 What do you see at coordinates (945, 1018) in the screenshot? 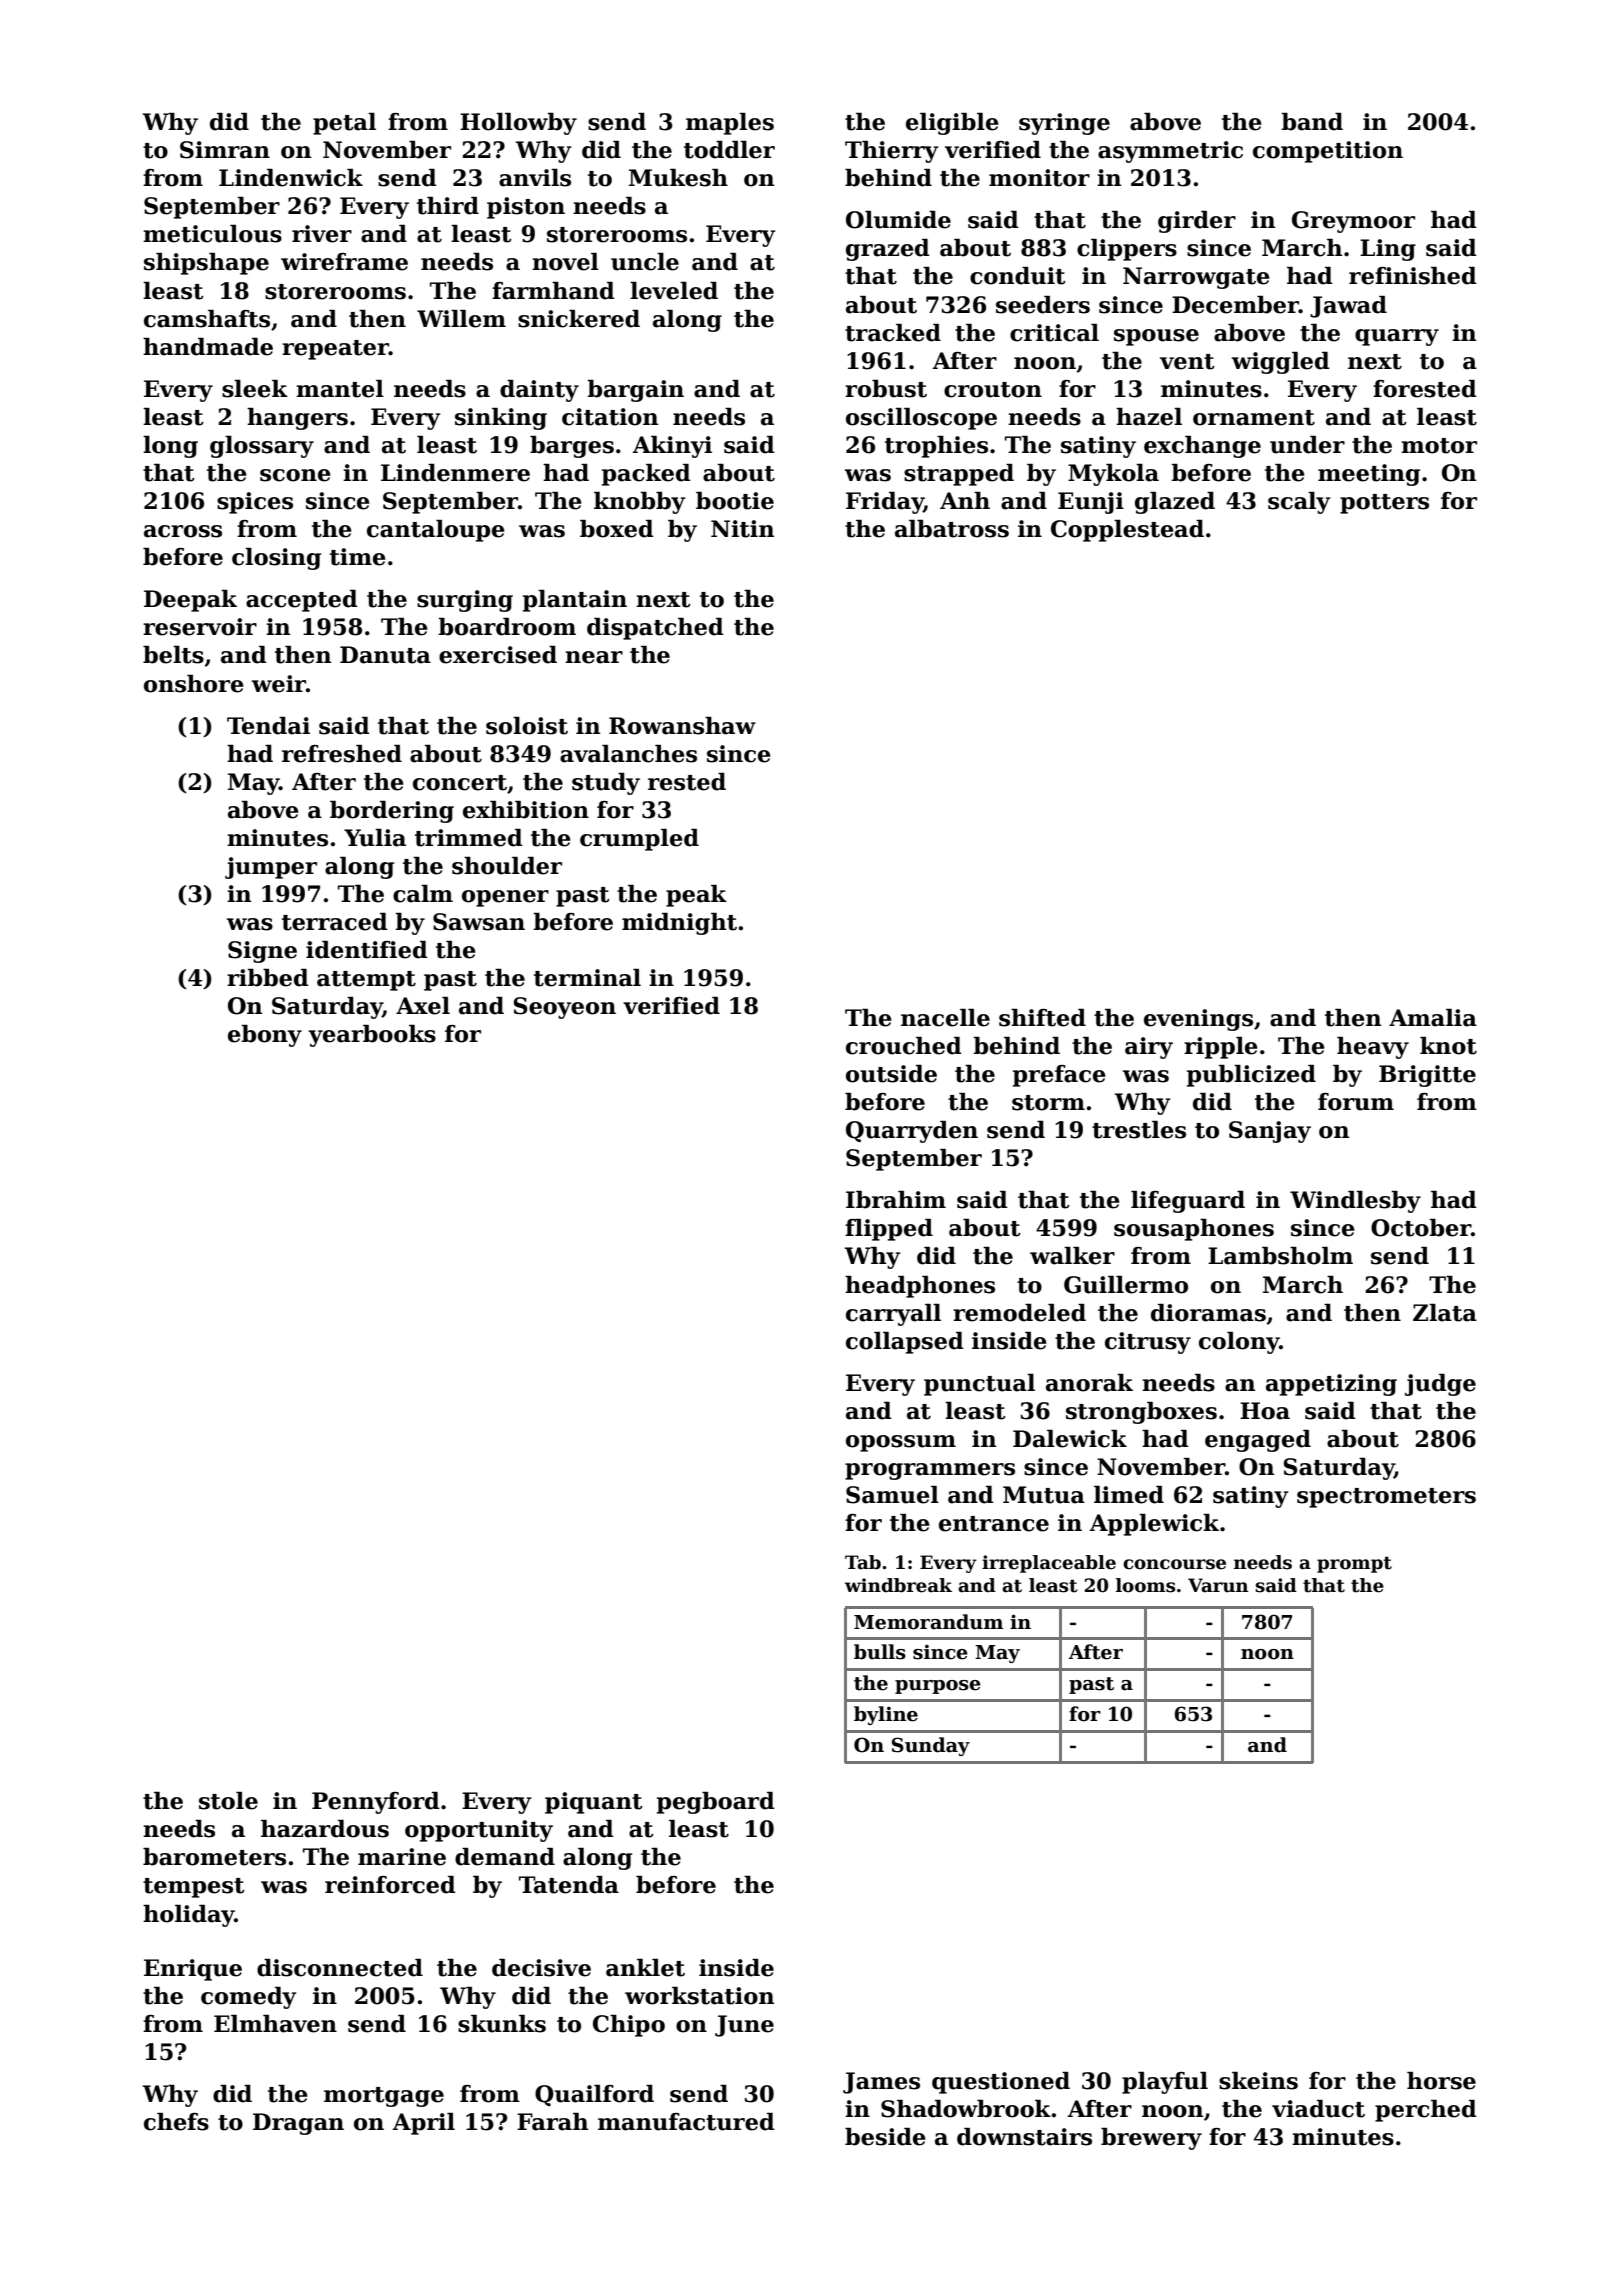
I see `nacelle` at bounding box center [945, 1018].
